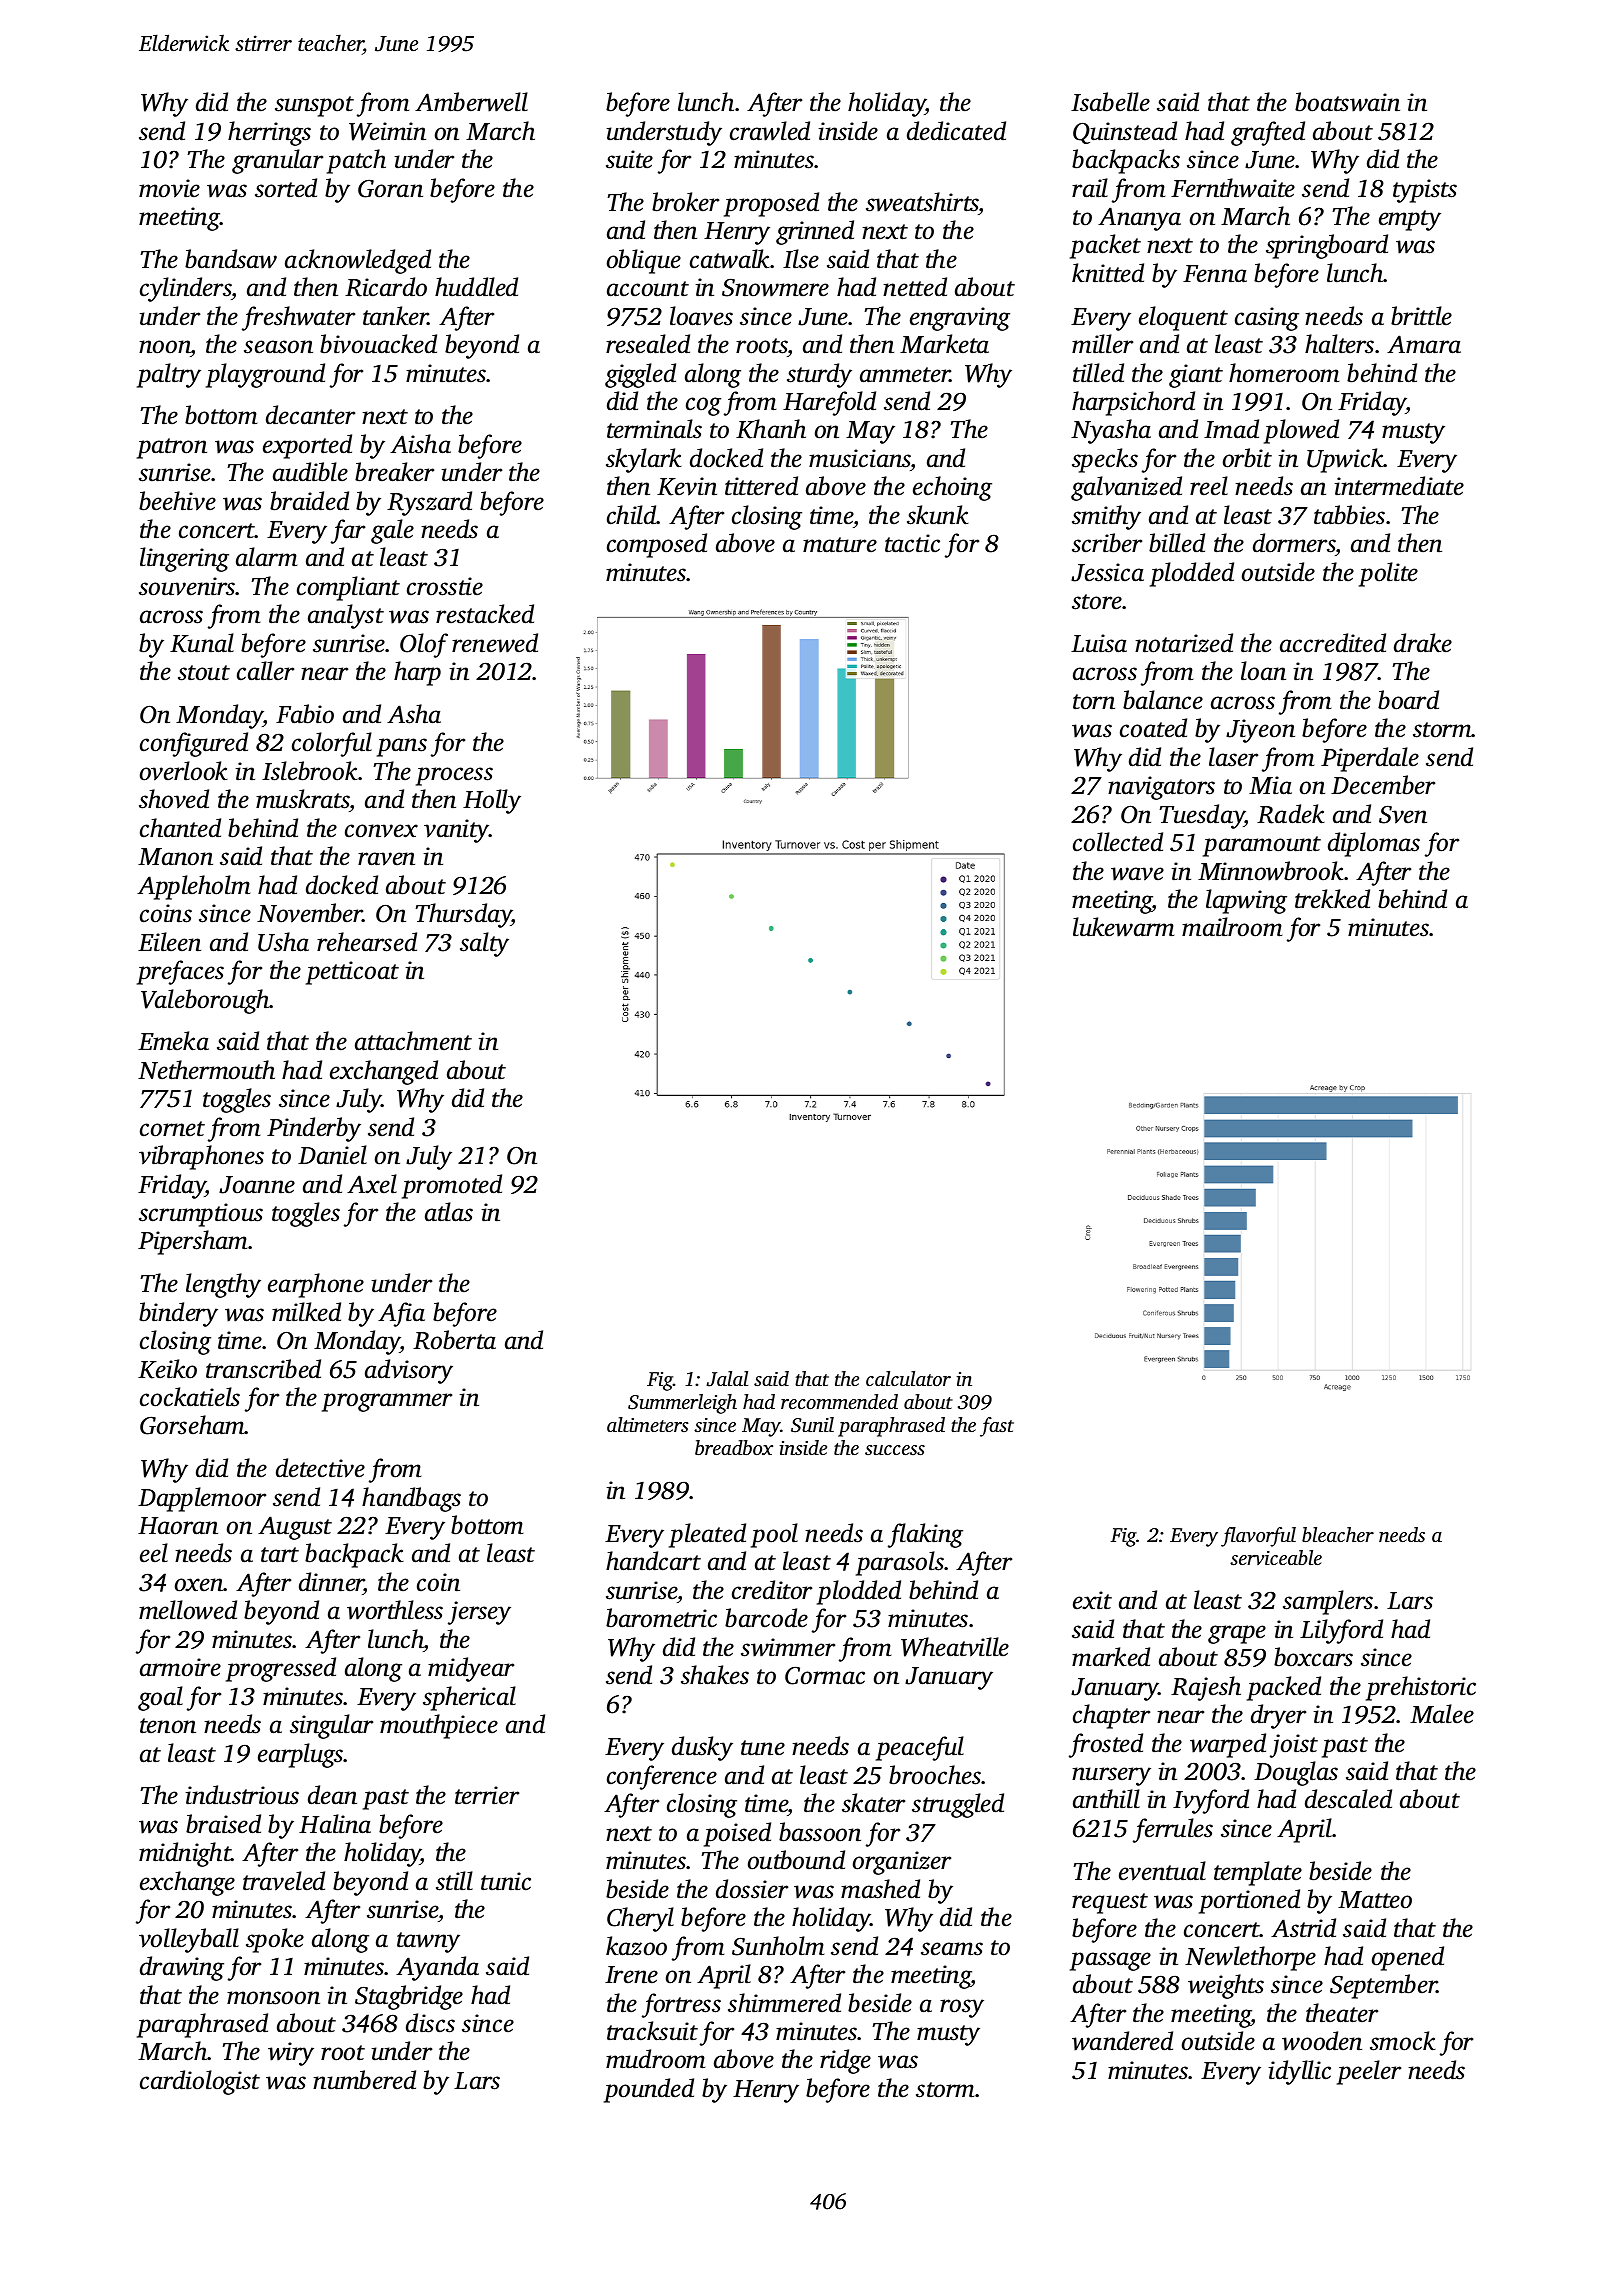  Describe the element at coordinates (1232, 927) in the screenshot. I see `mailroom` at that location.
